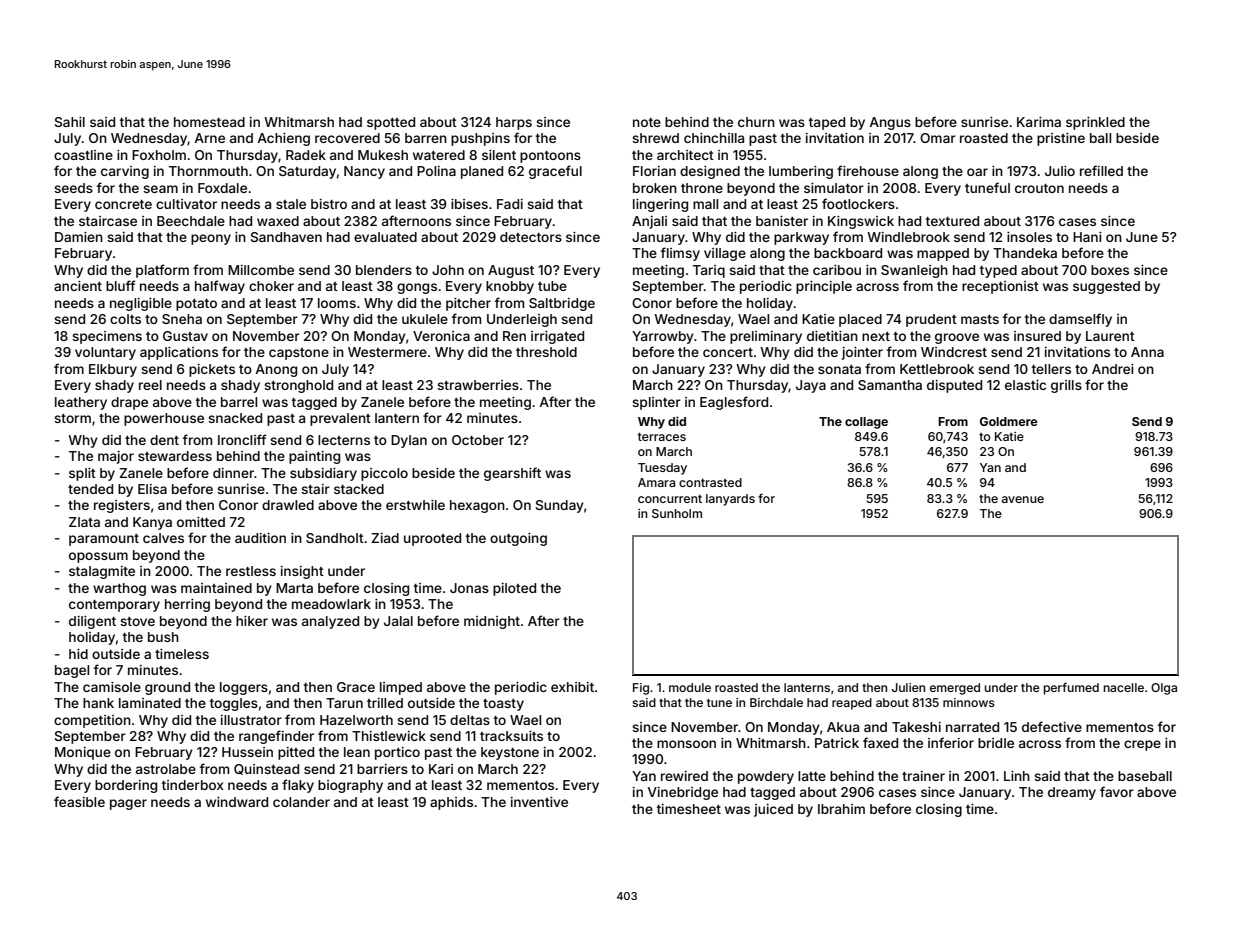 The height and width of the screenshot is (952, 1233). What do you see at coordinates (468, 304) in the screenshot?
I see `pitcher` at bounding box center [468, 304].
